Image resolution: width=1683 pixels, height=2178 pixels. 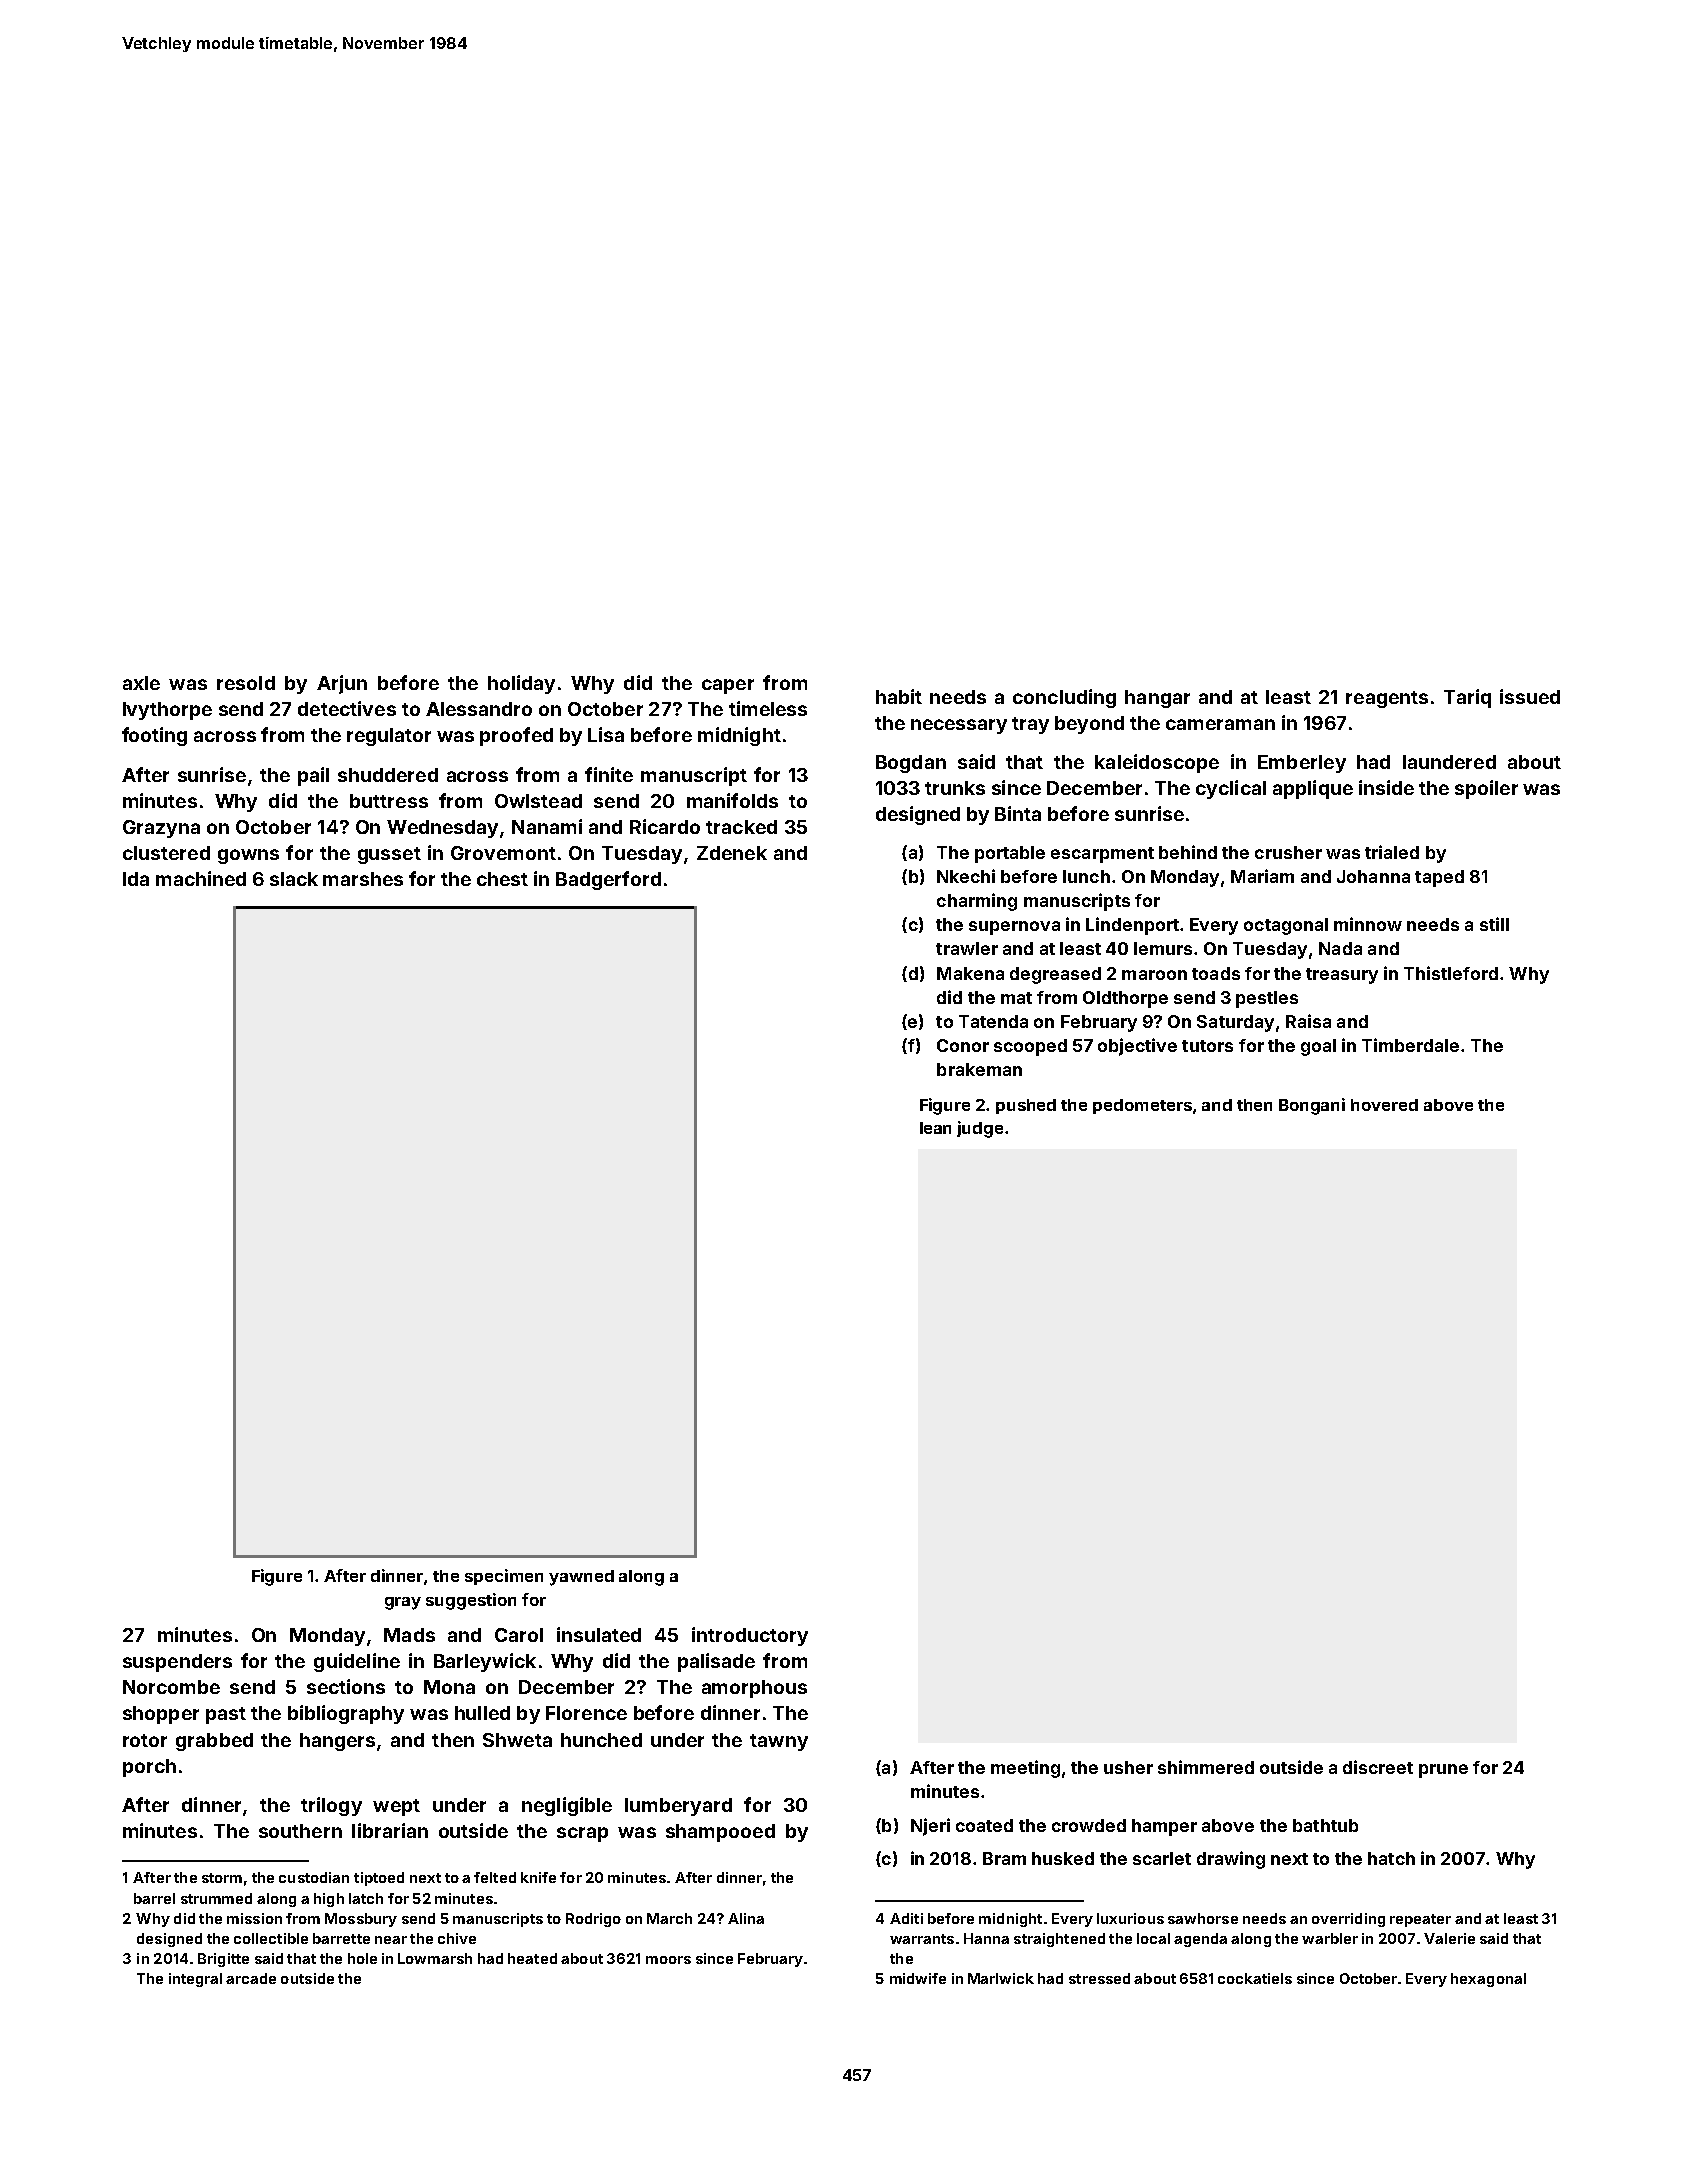 What do you see at coordinates (977, 902) in the screenshot?
I see `charming` at bounding box center [977, 902].
